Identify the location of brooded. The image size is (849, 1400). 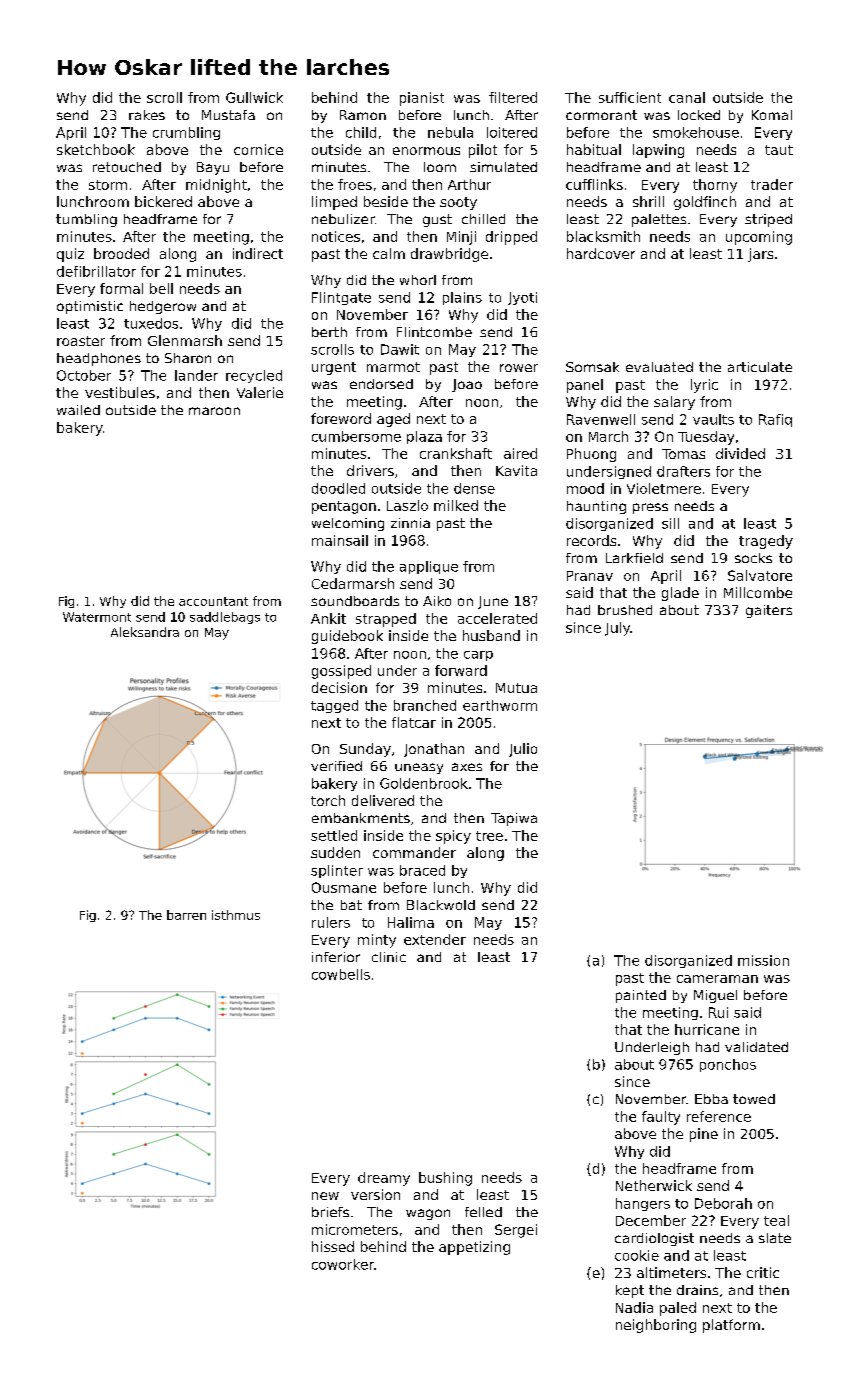
(121, 253).
